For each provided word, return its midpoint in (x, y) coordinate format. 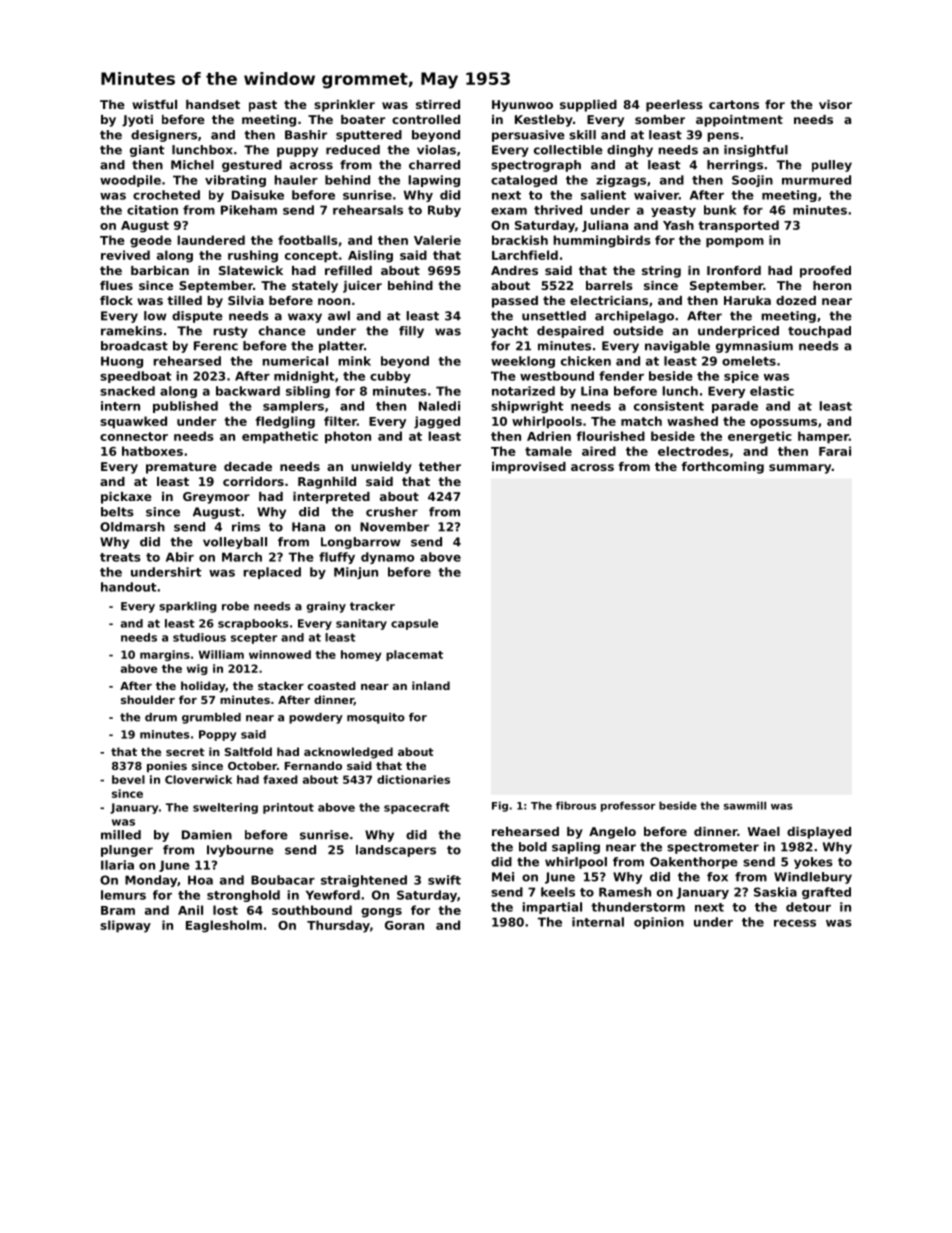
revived (125, 255)
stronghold (243, 896)
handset (213, 104)
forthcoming (723, 468)
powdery (316, 718)
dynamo (387, 558)
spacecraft (416, 808)
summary (800, 469)
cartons (734, 104)
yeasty (673, 211)
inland (431, 685)
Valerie (437, 240)
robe (235, 606)
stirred (438, 104)
